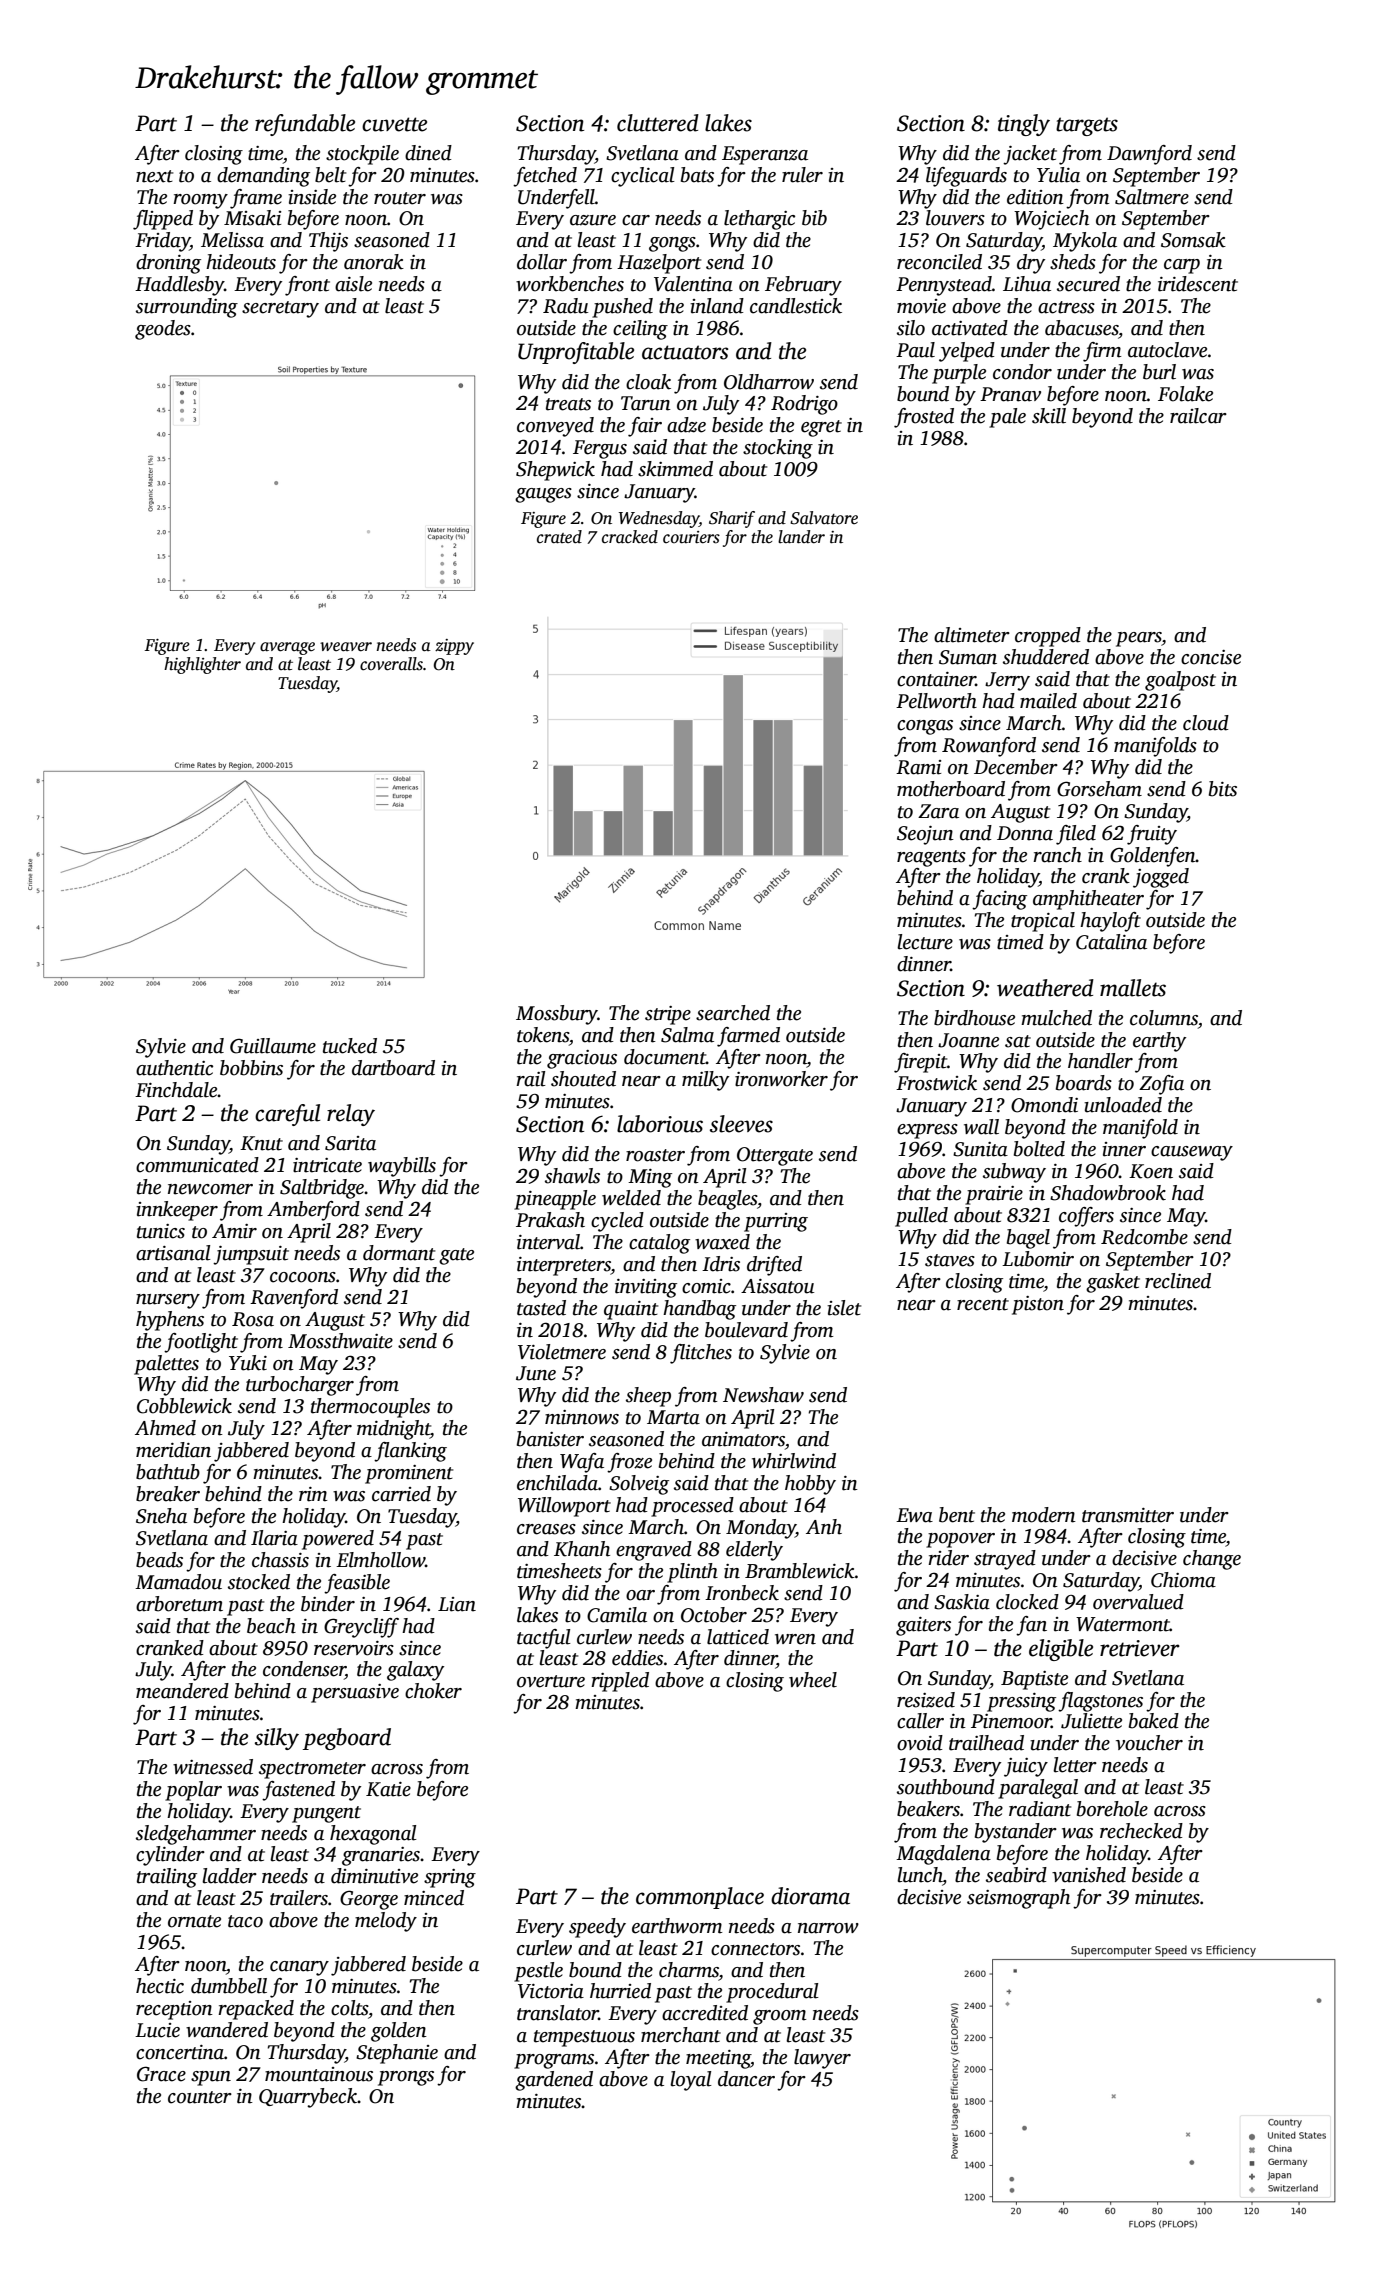 The height and width of the image is (2274, 1380). Describe the element at coordinates (161, 2074) in the image. I see `Grace` at that location.
